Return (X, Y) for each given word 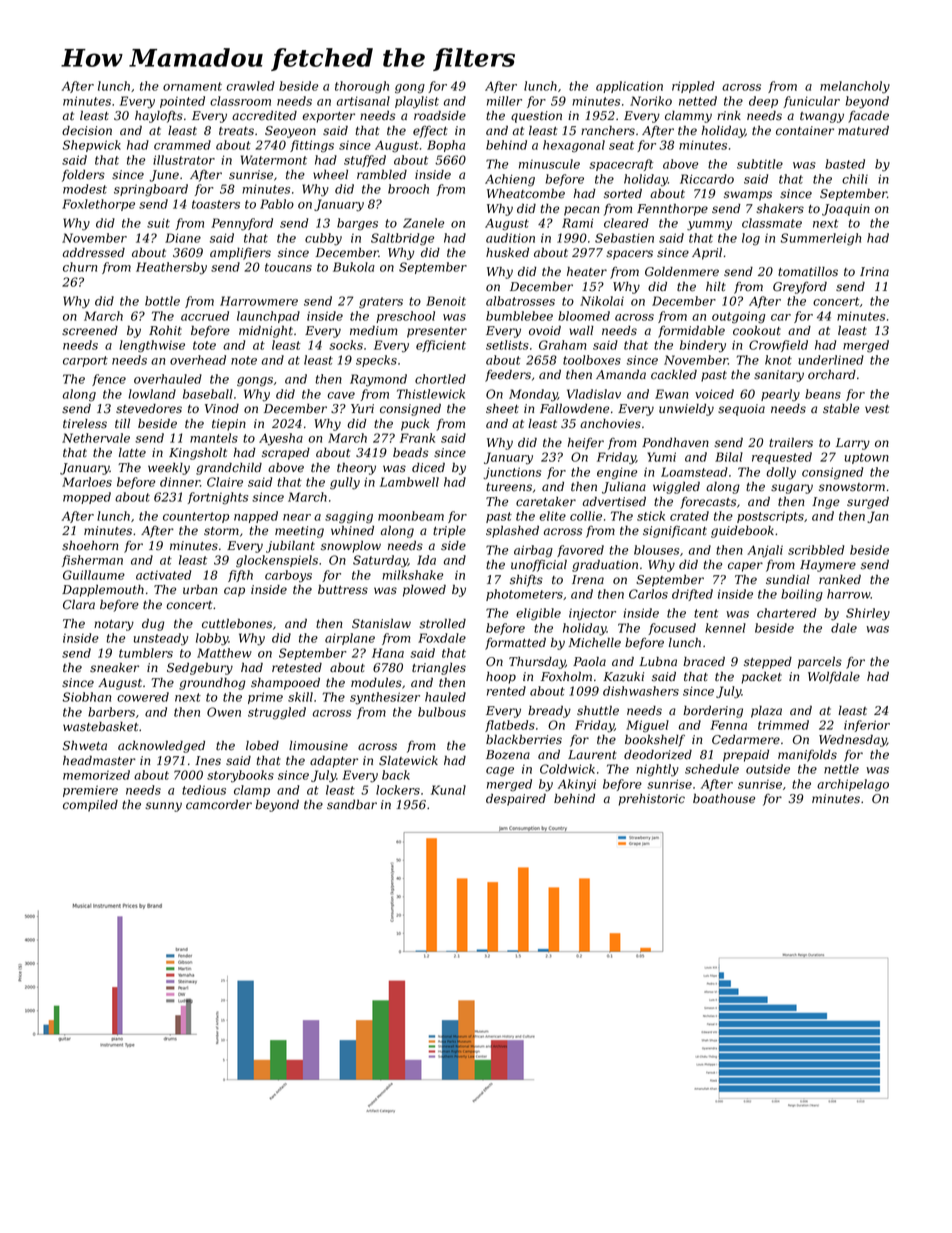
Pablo (277, 204)
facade (868, 116)
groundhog (212, 684)
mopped (87, 498)
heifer (586, 443)
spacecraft (621, 165)
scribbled (816, 550)
